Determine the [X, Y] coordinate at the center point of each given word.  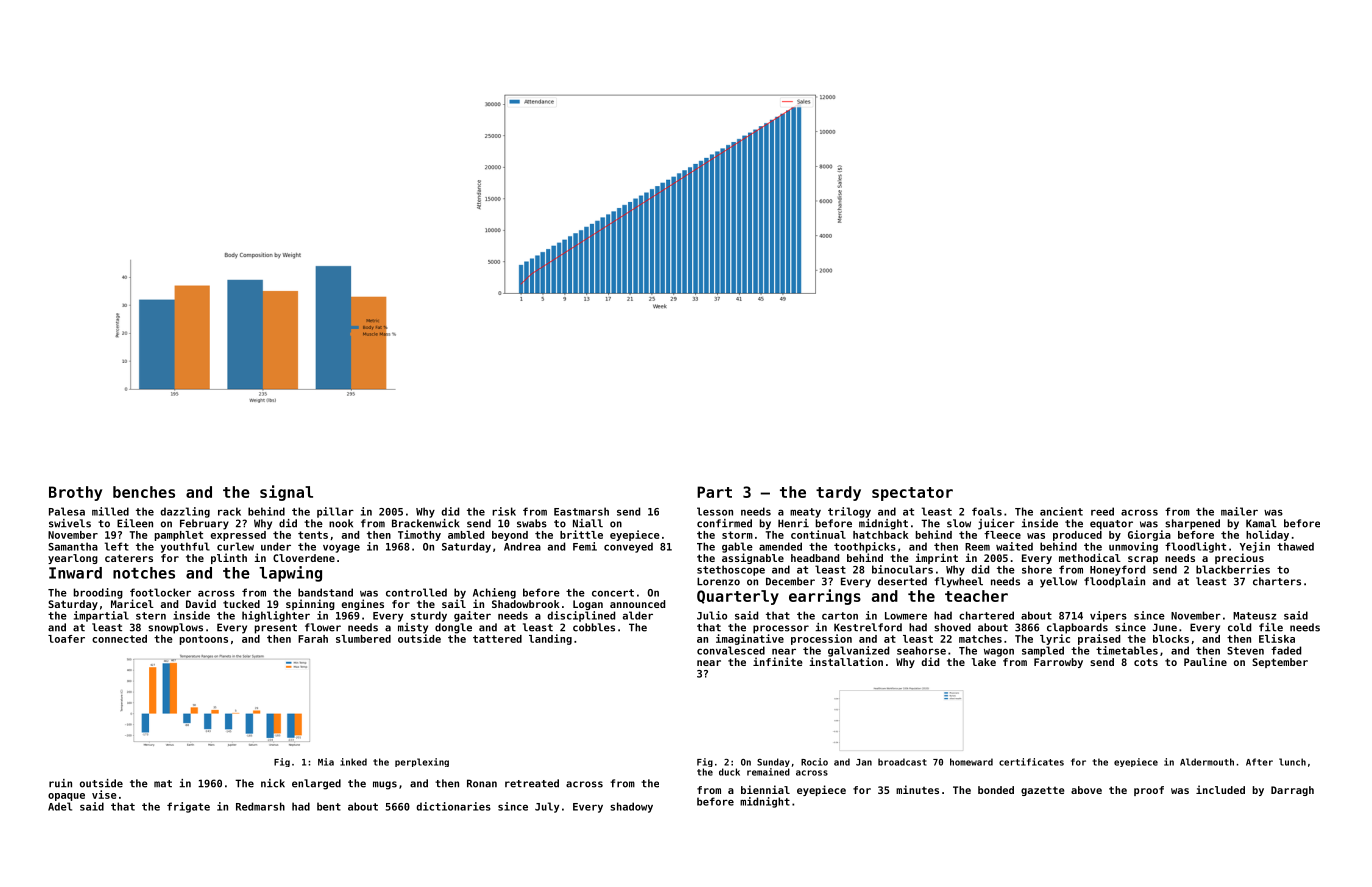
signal [286, 493]
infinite [777, 661]
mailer [1239, 511]
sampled [1043, 651]
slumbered [363, 639]
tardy [838, 493]
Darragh [1292, 791]
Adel [60, 806]
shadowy [631, 807]
